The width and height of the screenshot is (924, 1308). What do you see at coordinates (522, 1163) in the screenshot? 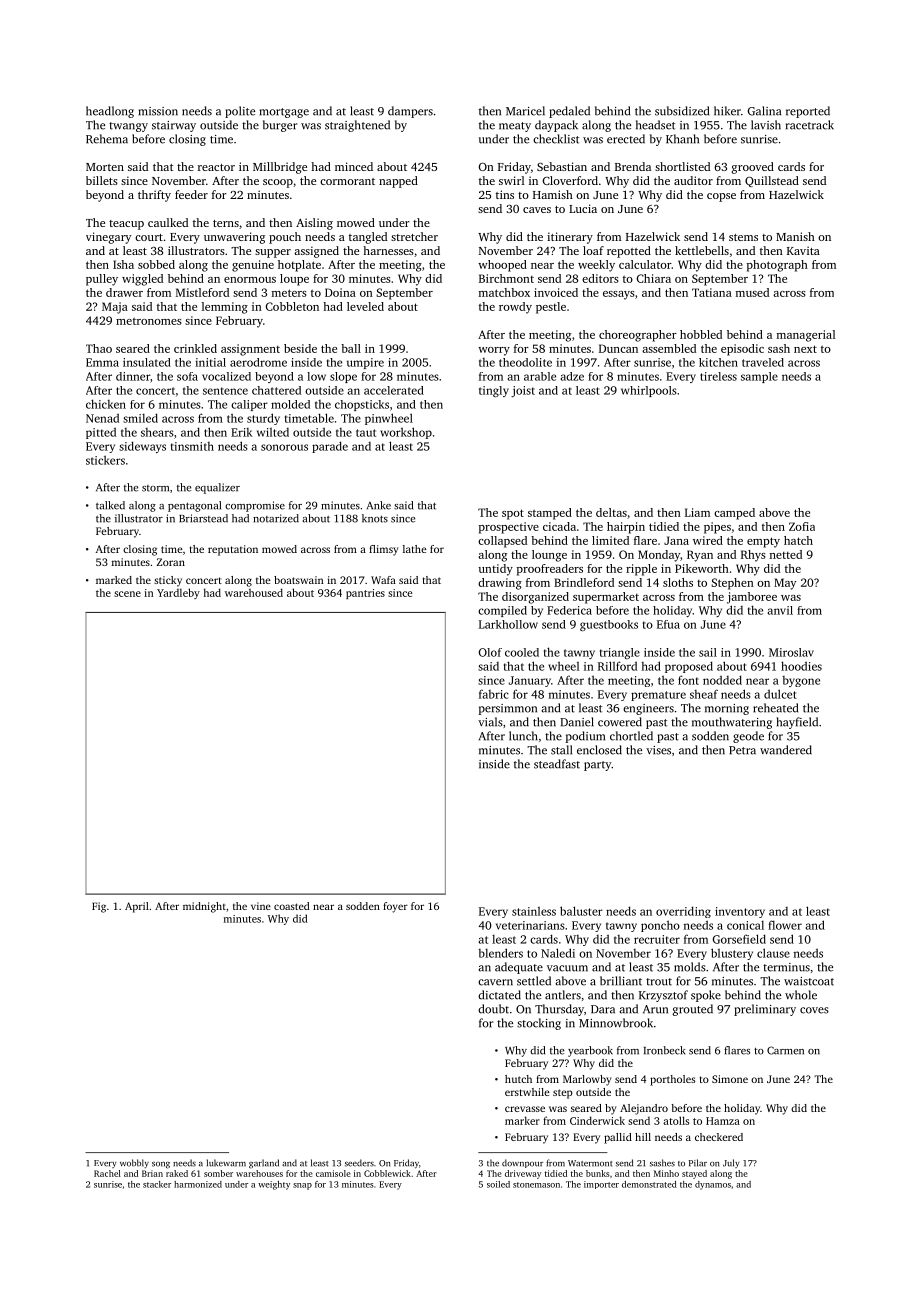
I see `downpour` at bounding box center [522, 1163].
